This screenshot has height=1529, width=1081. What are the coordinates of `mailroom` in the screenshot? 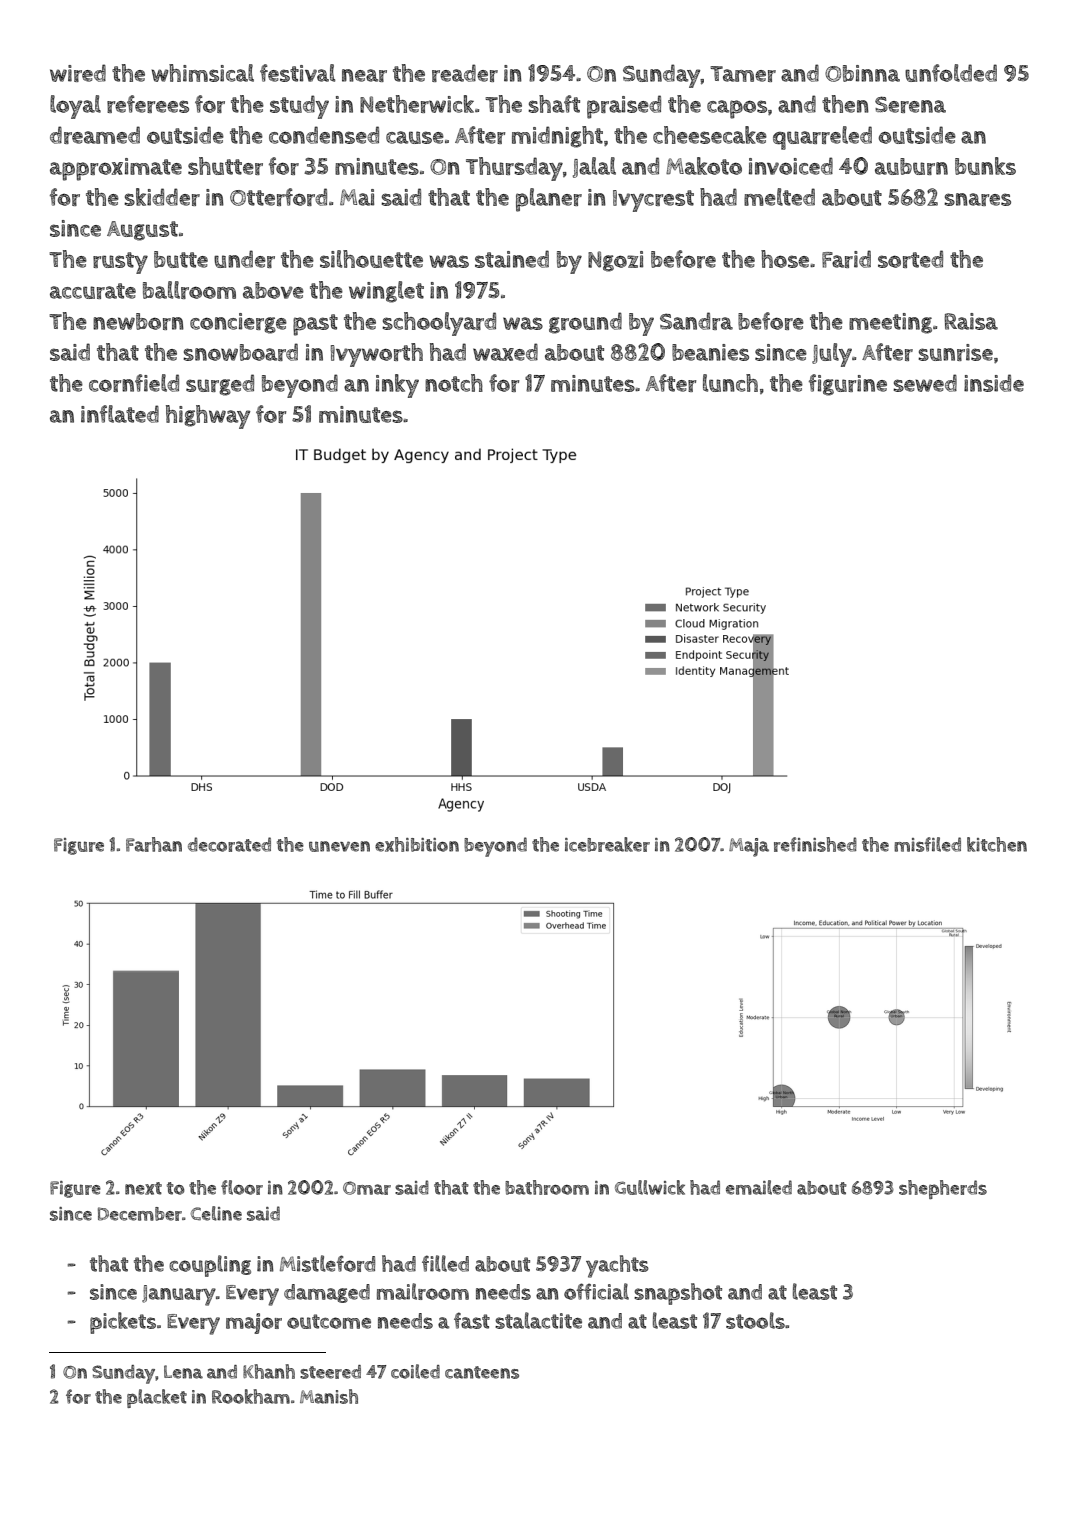 It's located at (423, 1291).
